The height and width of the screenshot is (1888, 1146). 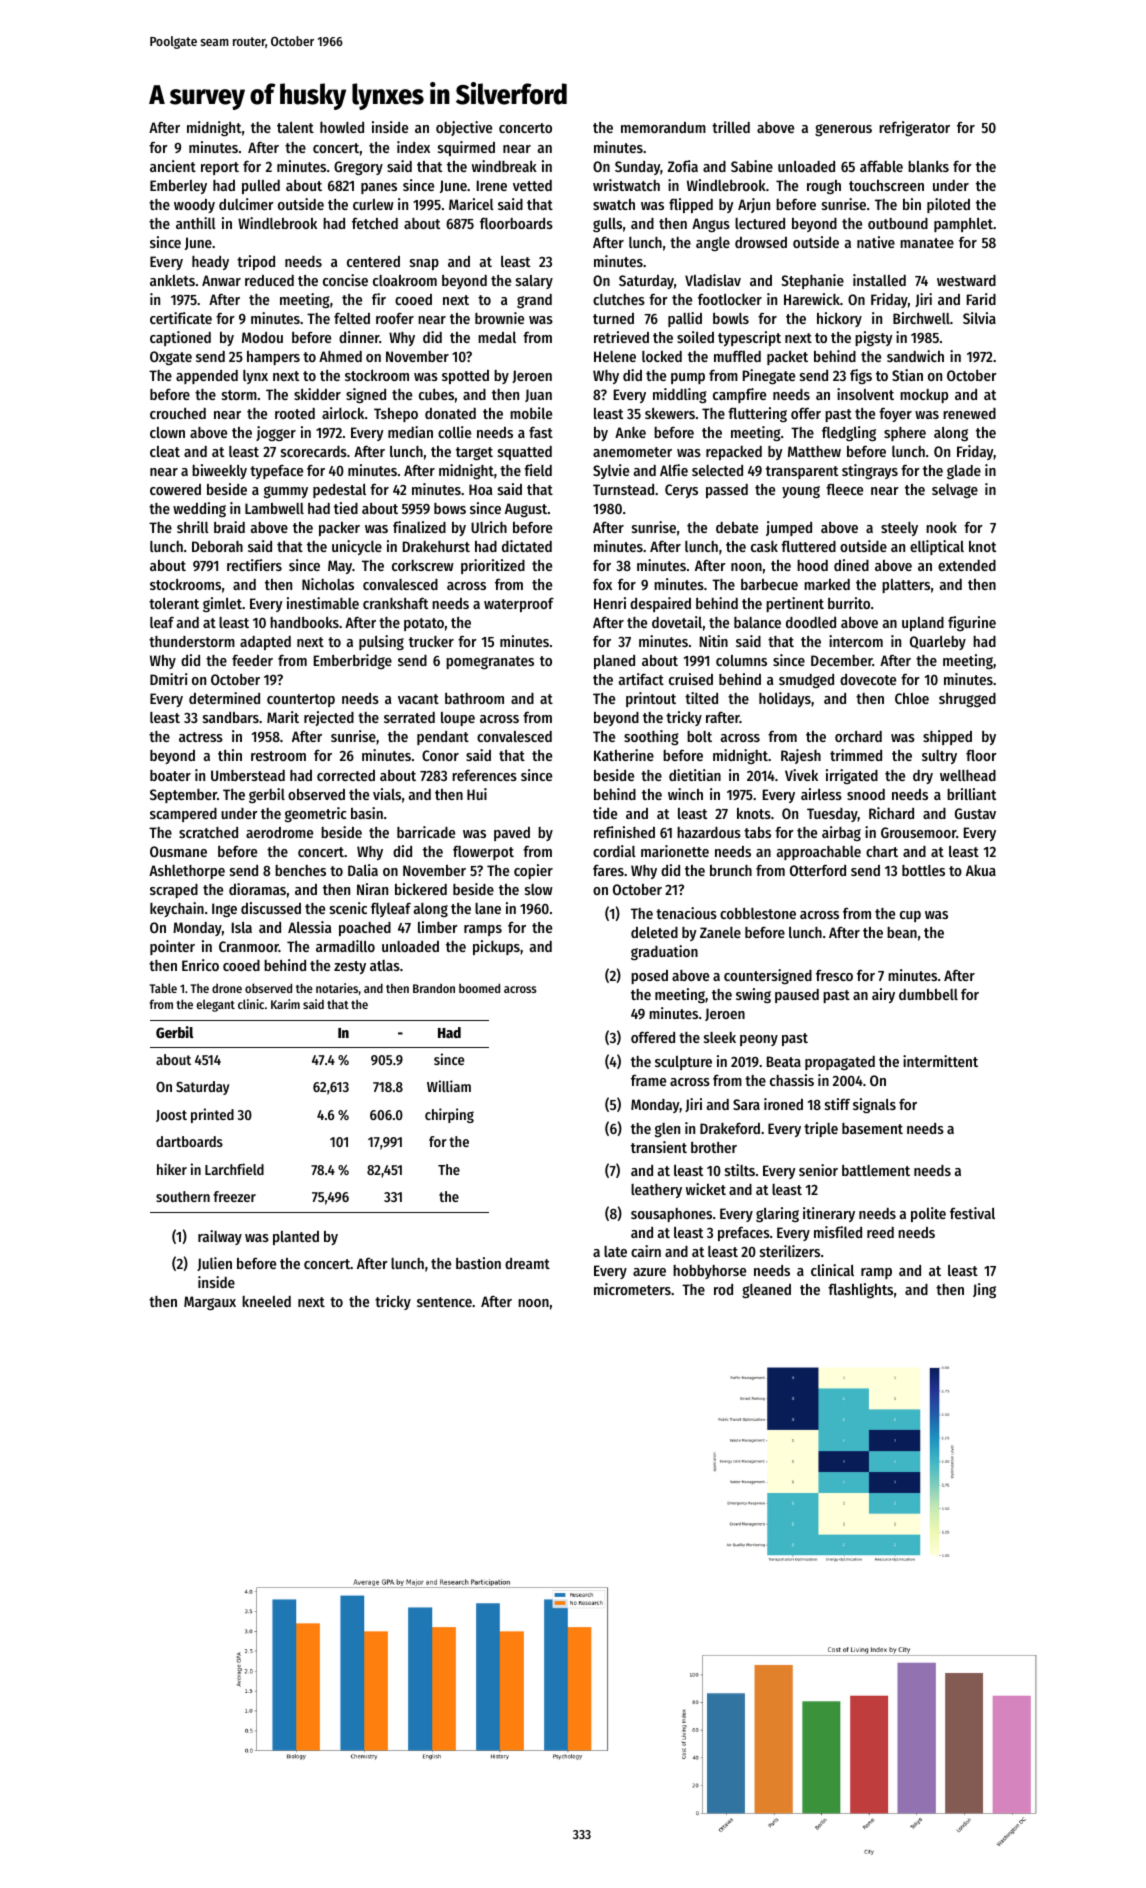 I want to click on memorandum, so click(x=663, y=127).
